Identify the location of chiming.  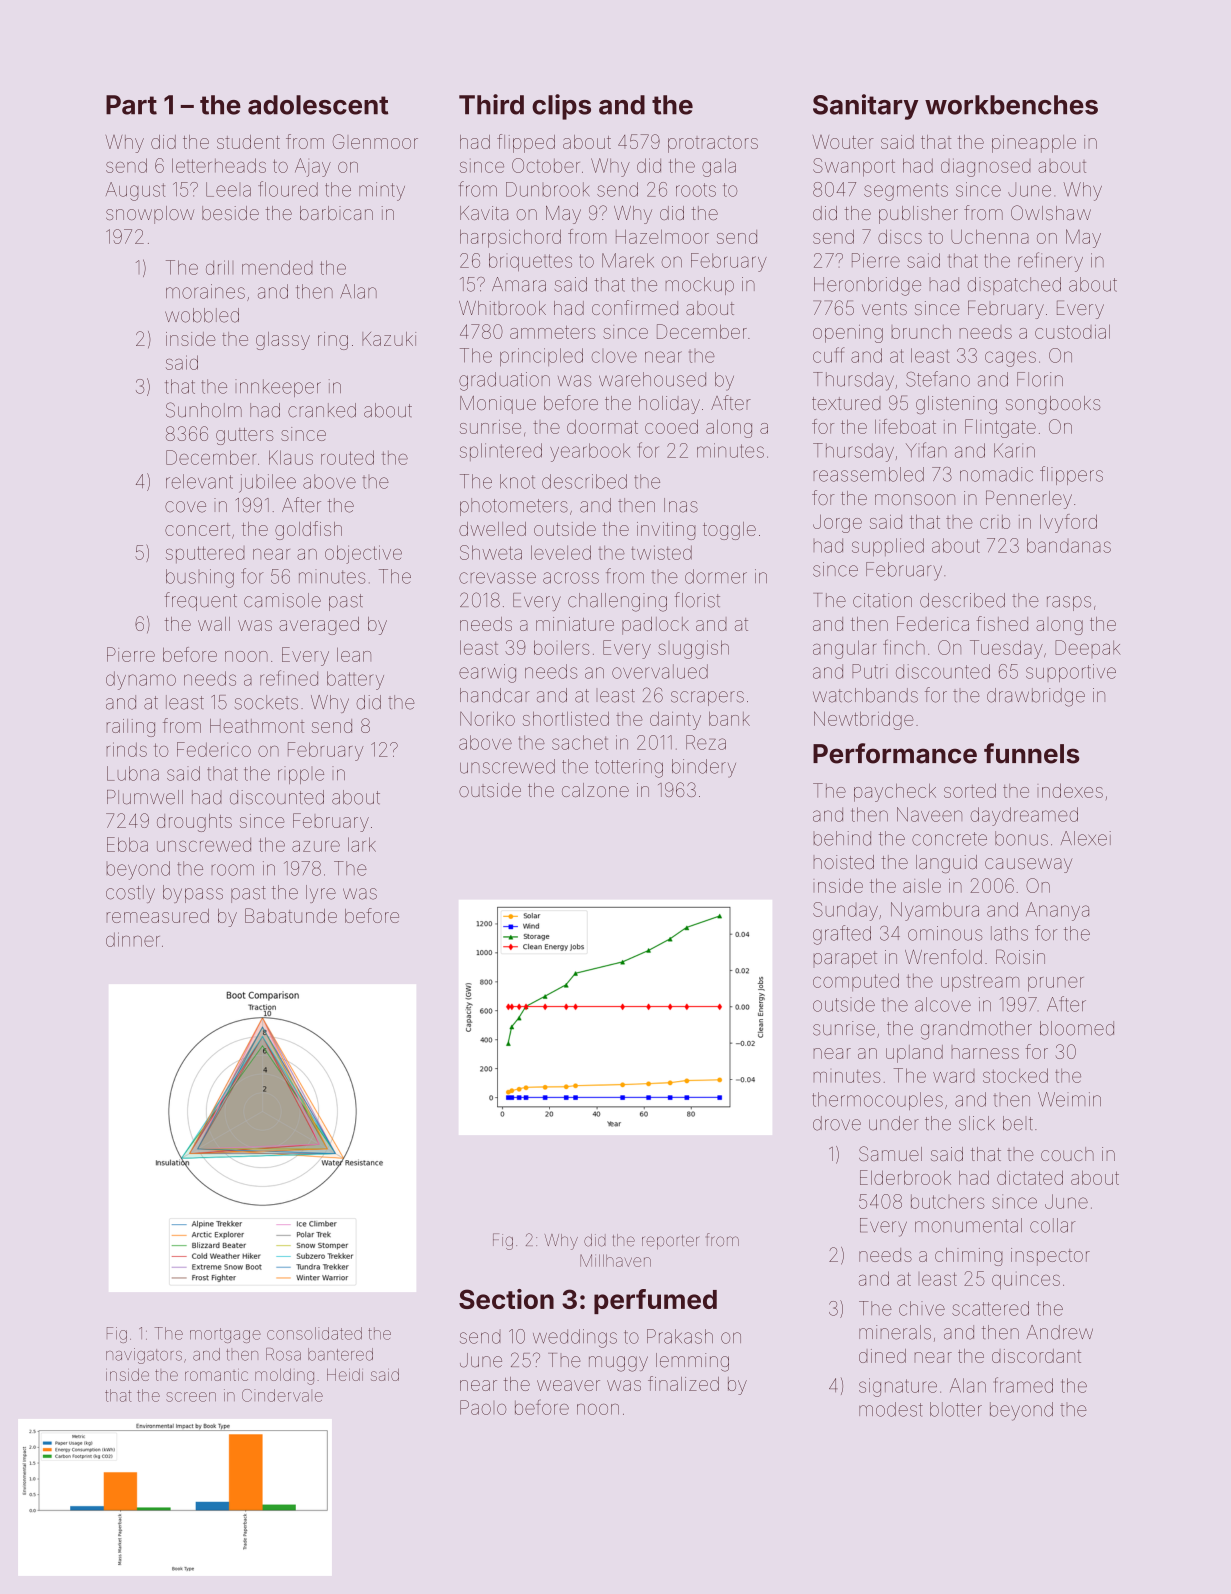
(968, 1257).
